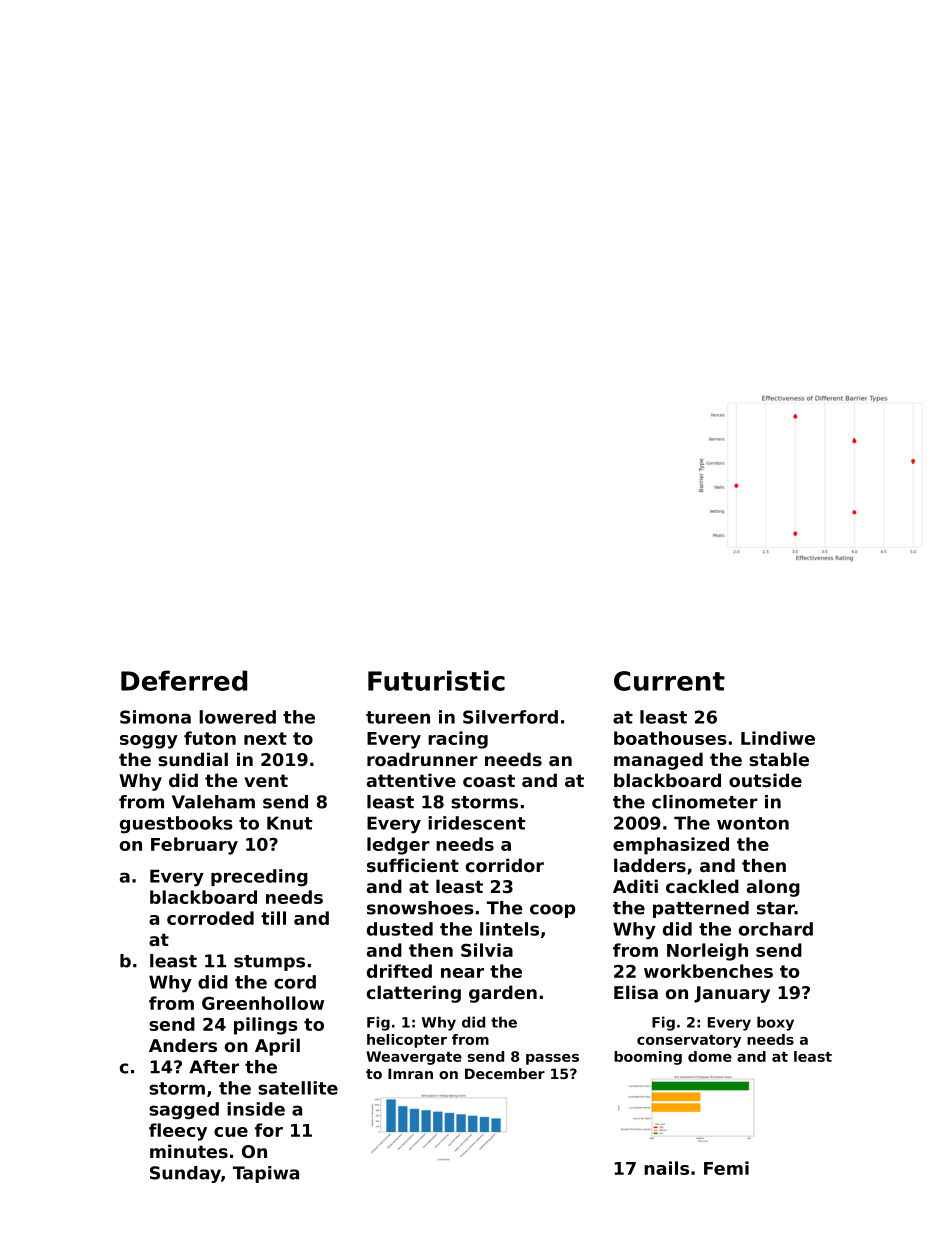 The width and height of the screenshot is (952, 1233). I want to click on stumps, so click(269, 963).
